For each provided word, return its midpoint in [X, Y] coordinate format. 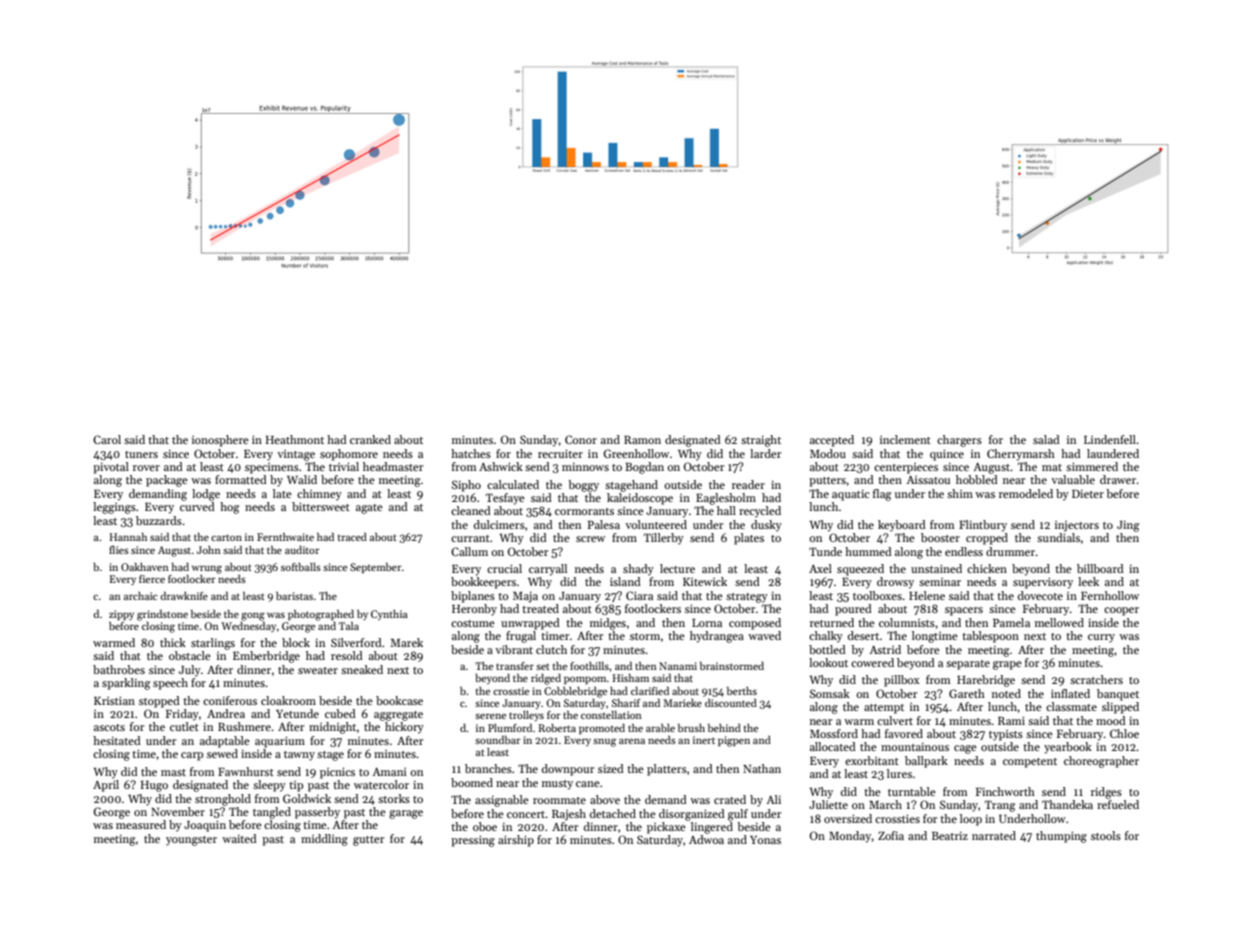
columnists [907, 622]
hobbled [977, 479]
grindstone [162, 615]
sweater [318, 670]
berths [742, 691]
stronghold [223, 800]
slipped [1120, 708]
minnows [585, 467]
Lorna [707, 623]
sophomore [349, 455]
